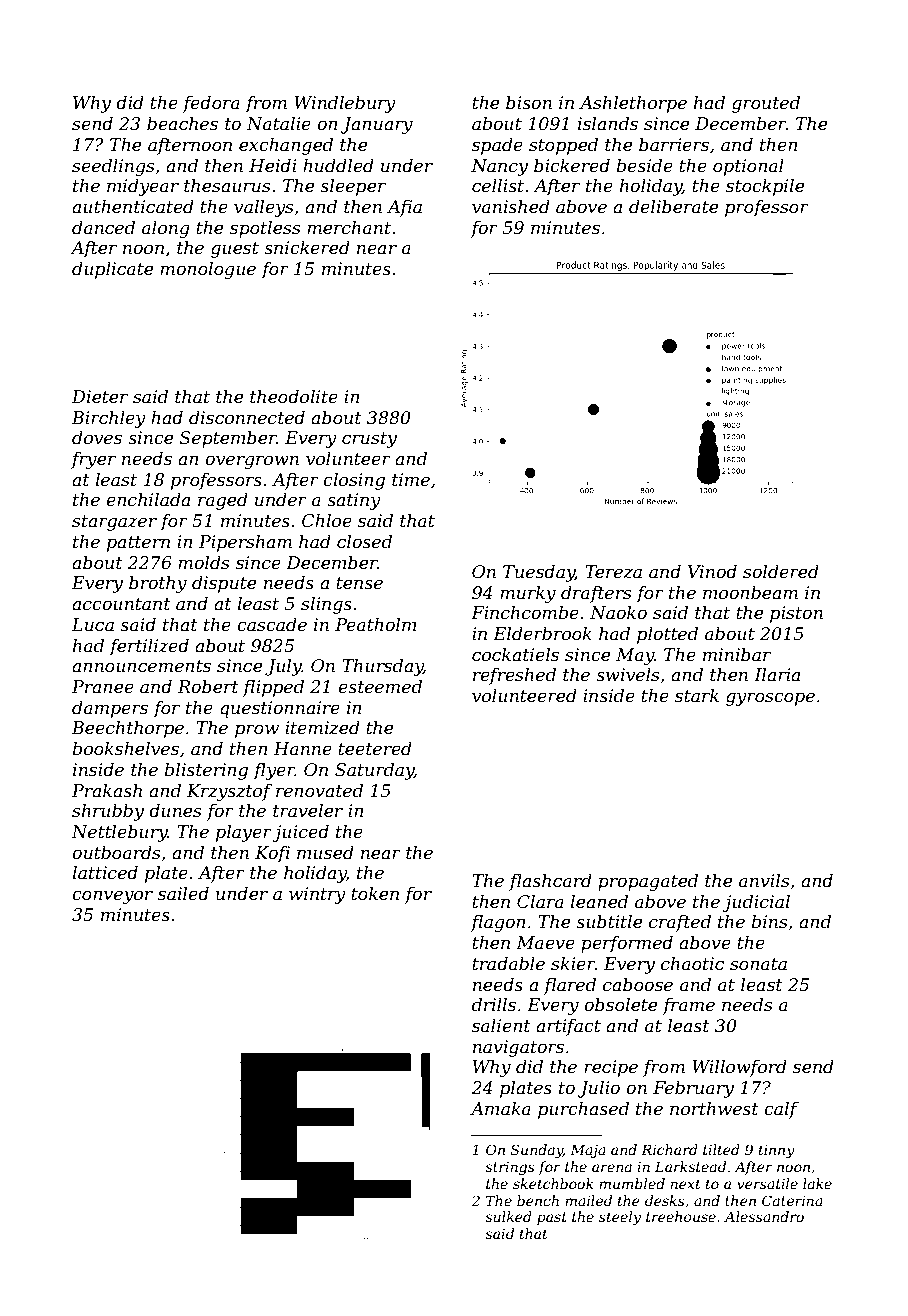 The image size is (908, 1316). What do you see at coordinates (673, 206) in the document?
I see `deliberate` at bounding box center [673, 206].
